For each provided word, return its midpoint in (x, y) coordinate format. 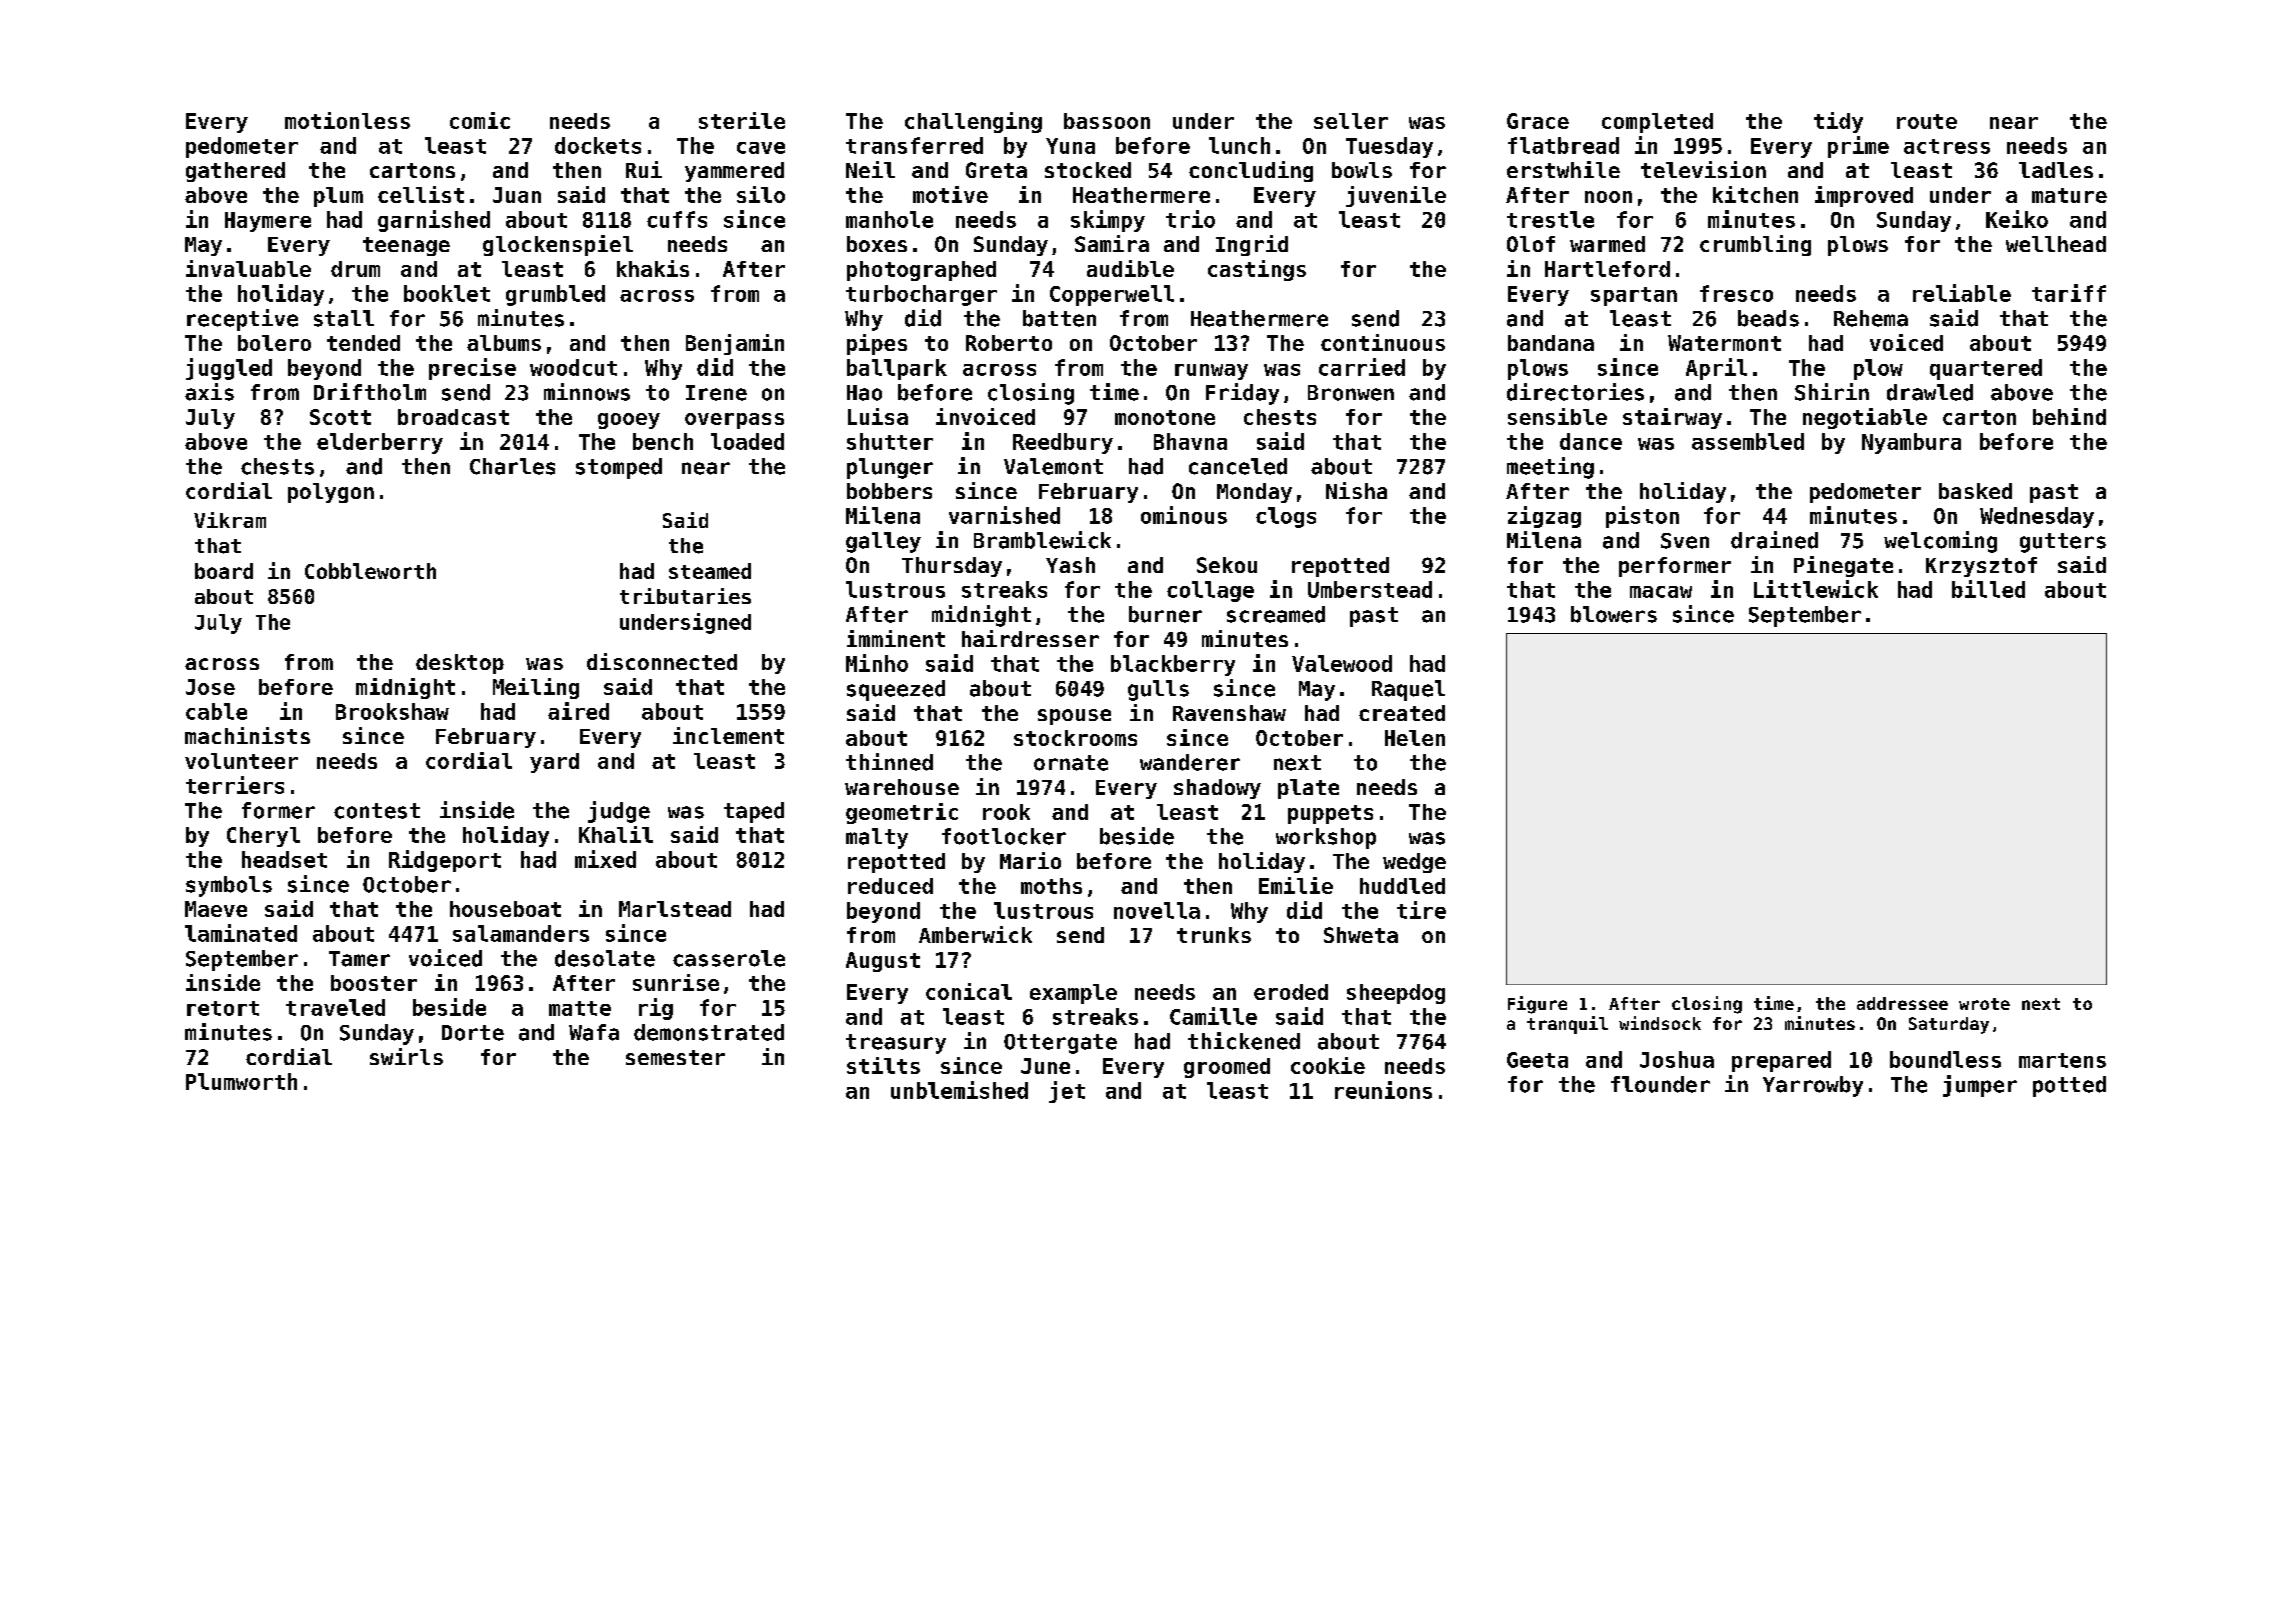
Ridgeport (445, 861)
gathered (235, 172)
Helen (1415, 738)
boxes (877, 244)
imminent (896, 638)
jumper (1980, 1086)
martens (2062, 1060)
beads (1768, 318)
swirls (406, 1056)
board (224, 571)
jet (1067, 1092)
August (883, 962)
